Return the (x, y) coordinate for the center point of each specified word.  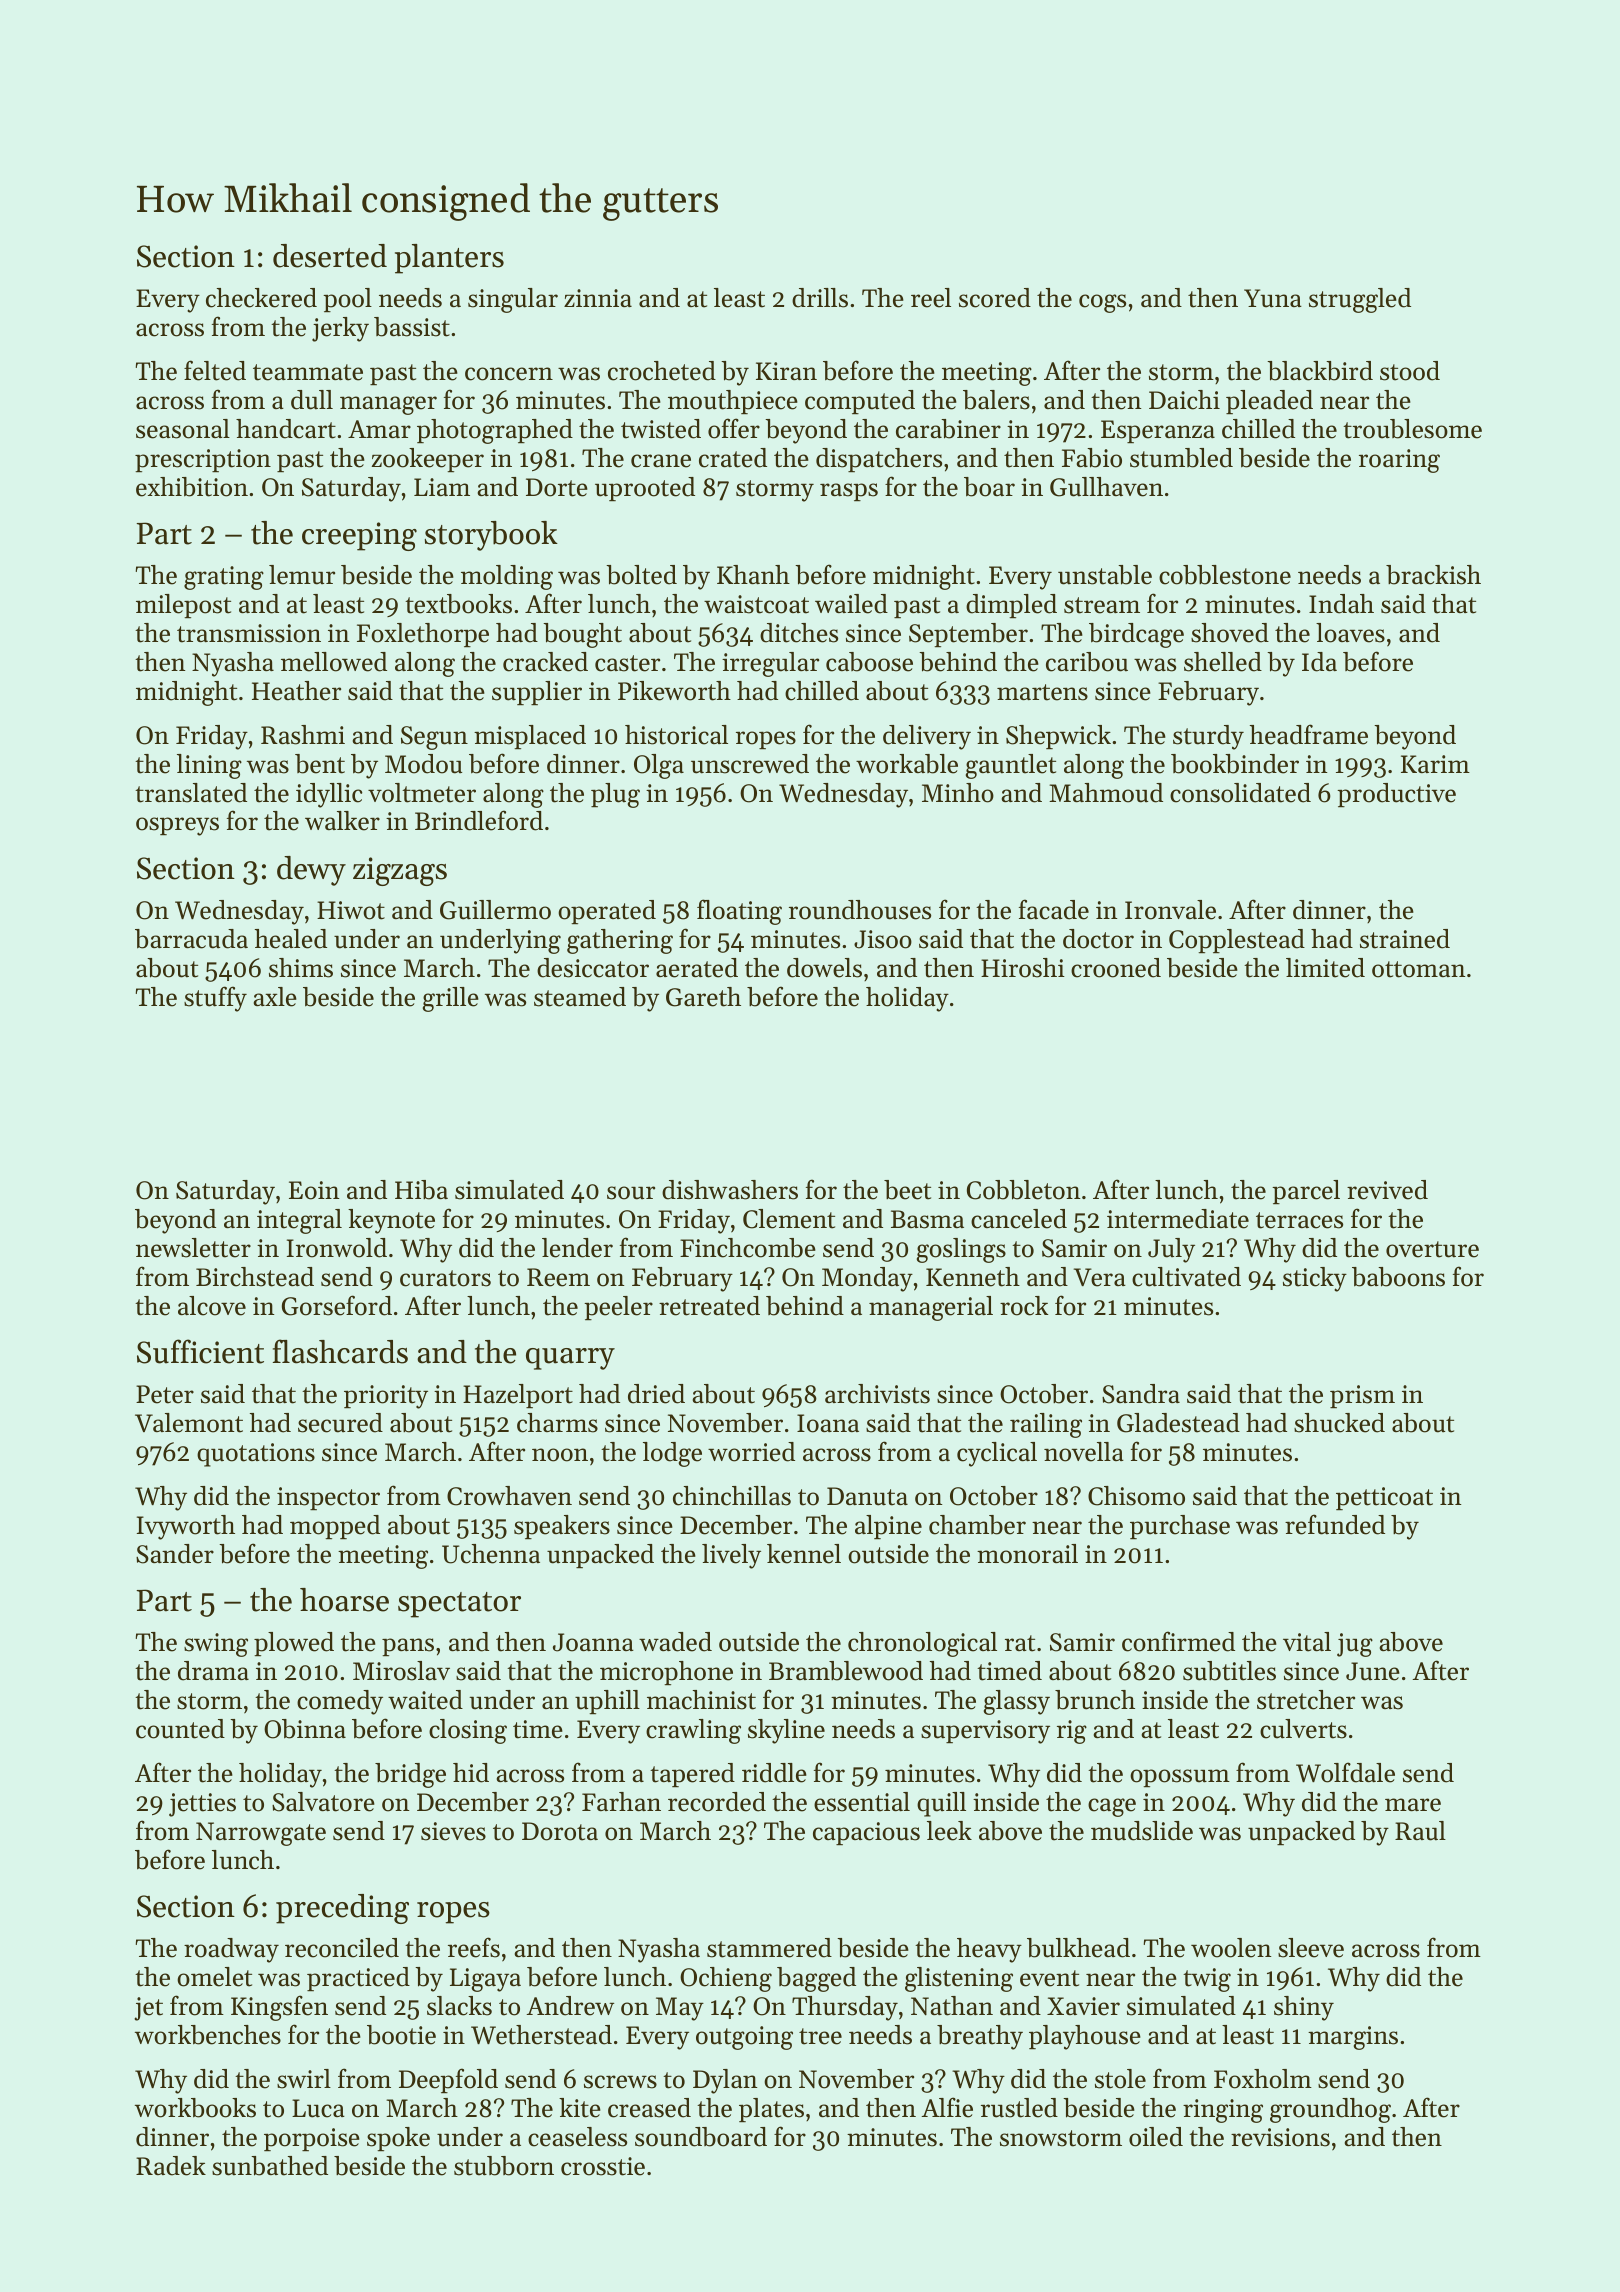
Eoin (314, 1190)
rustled (1019, 2108)
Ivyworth (186, 1527)
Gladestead (1178, 1423)
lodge (672, 1454)
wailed (851, 604)
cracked (545, 662)
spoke (398, 2139)
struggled (1360, 300)
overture (1432, 1249)
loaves (1350, 633)
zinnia (598, 298)
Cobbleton (1023, 1190)
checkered (261, 298)
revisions (1280, 2137)
